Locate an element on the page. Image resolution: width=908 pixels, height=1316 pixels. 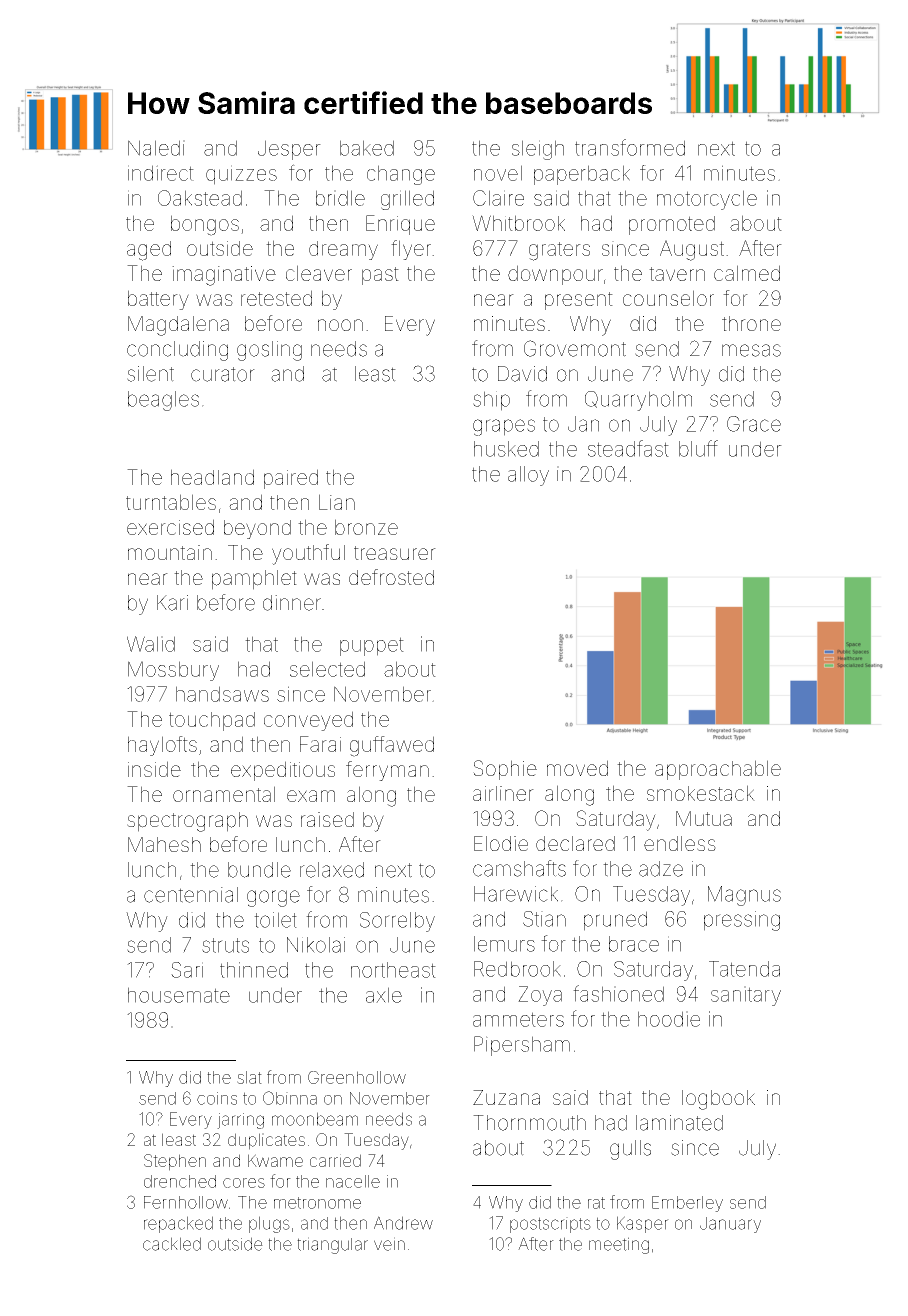
guffawed is located at coordinates (392, 746).
